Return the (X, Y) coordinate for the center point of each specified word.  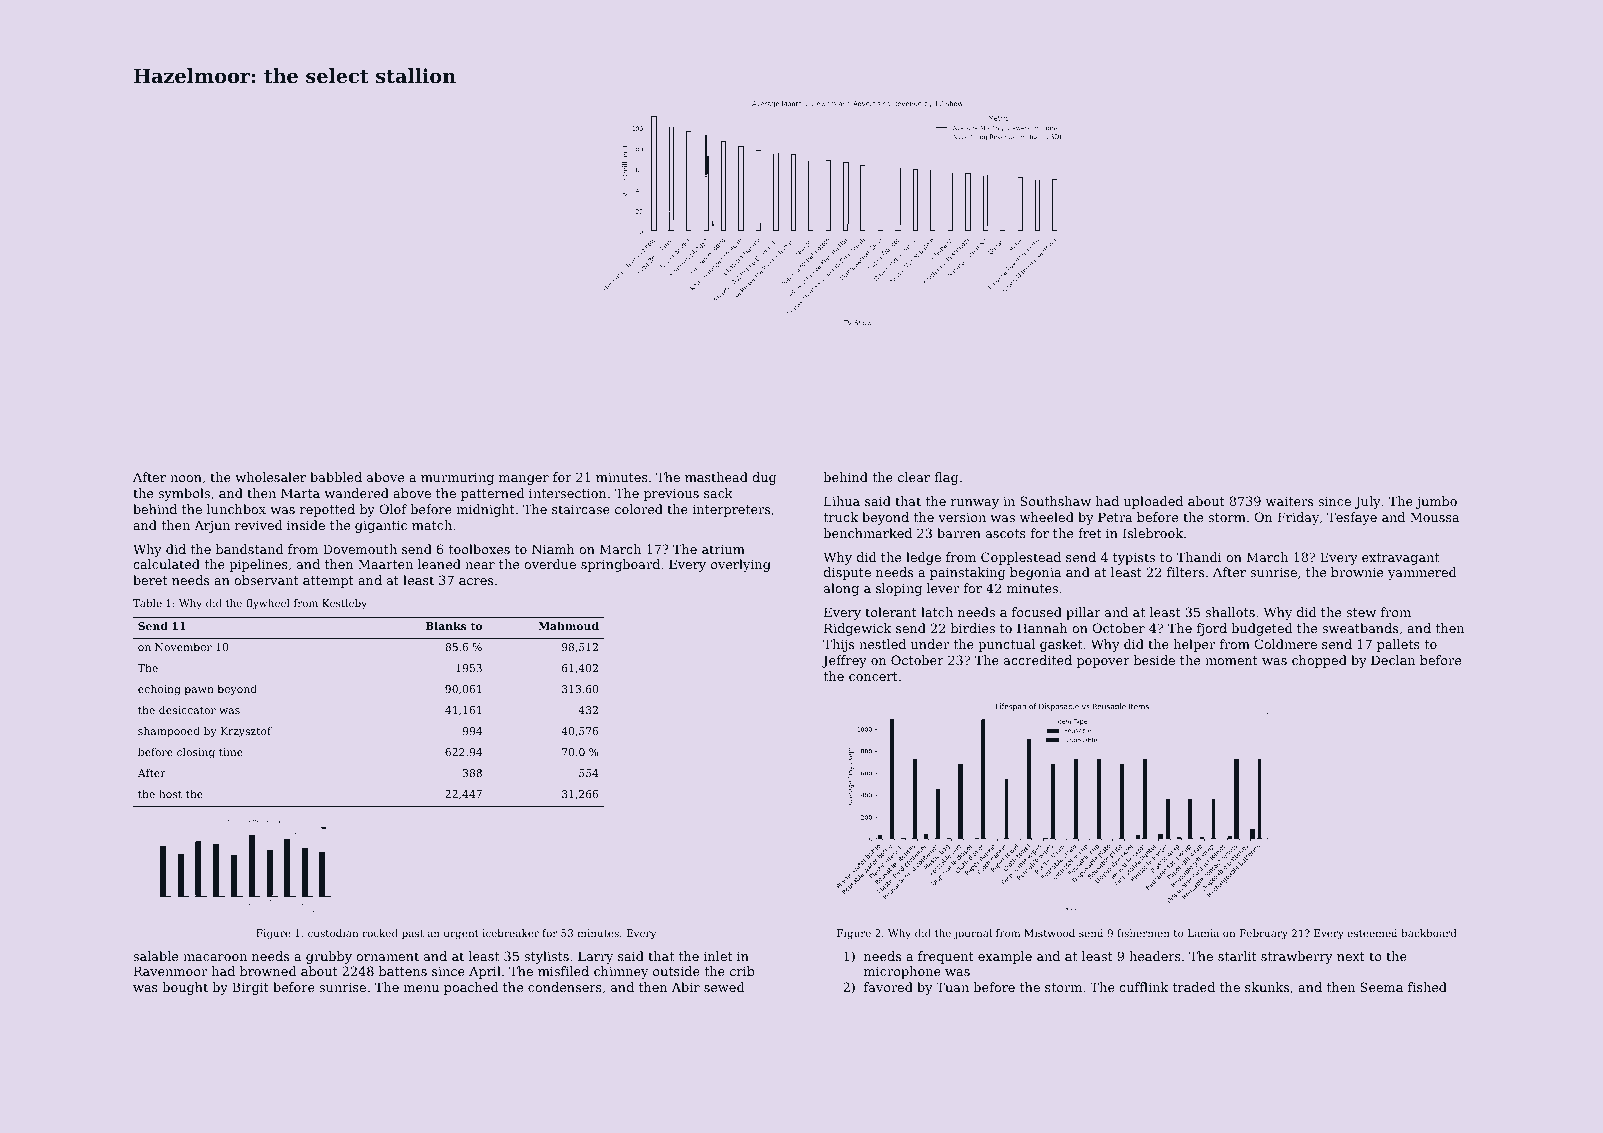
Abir (686, 987)
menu (421, 988)
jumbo (1436, 502)
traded (1194, 987)
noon (186, 478)
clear (914, 477)
